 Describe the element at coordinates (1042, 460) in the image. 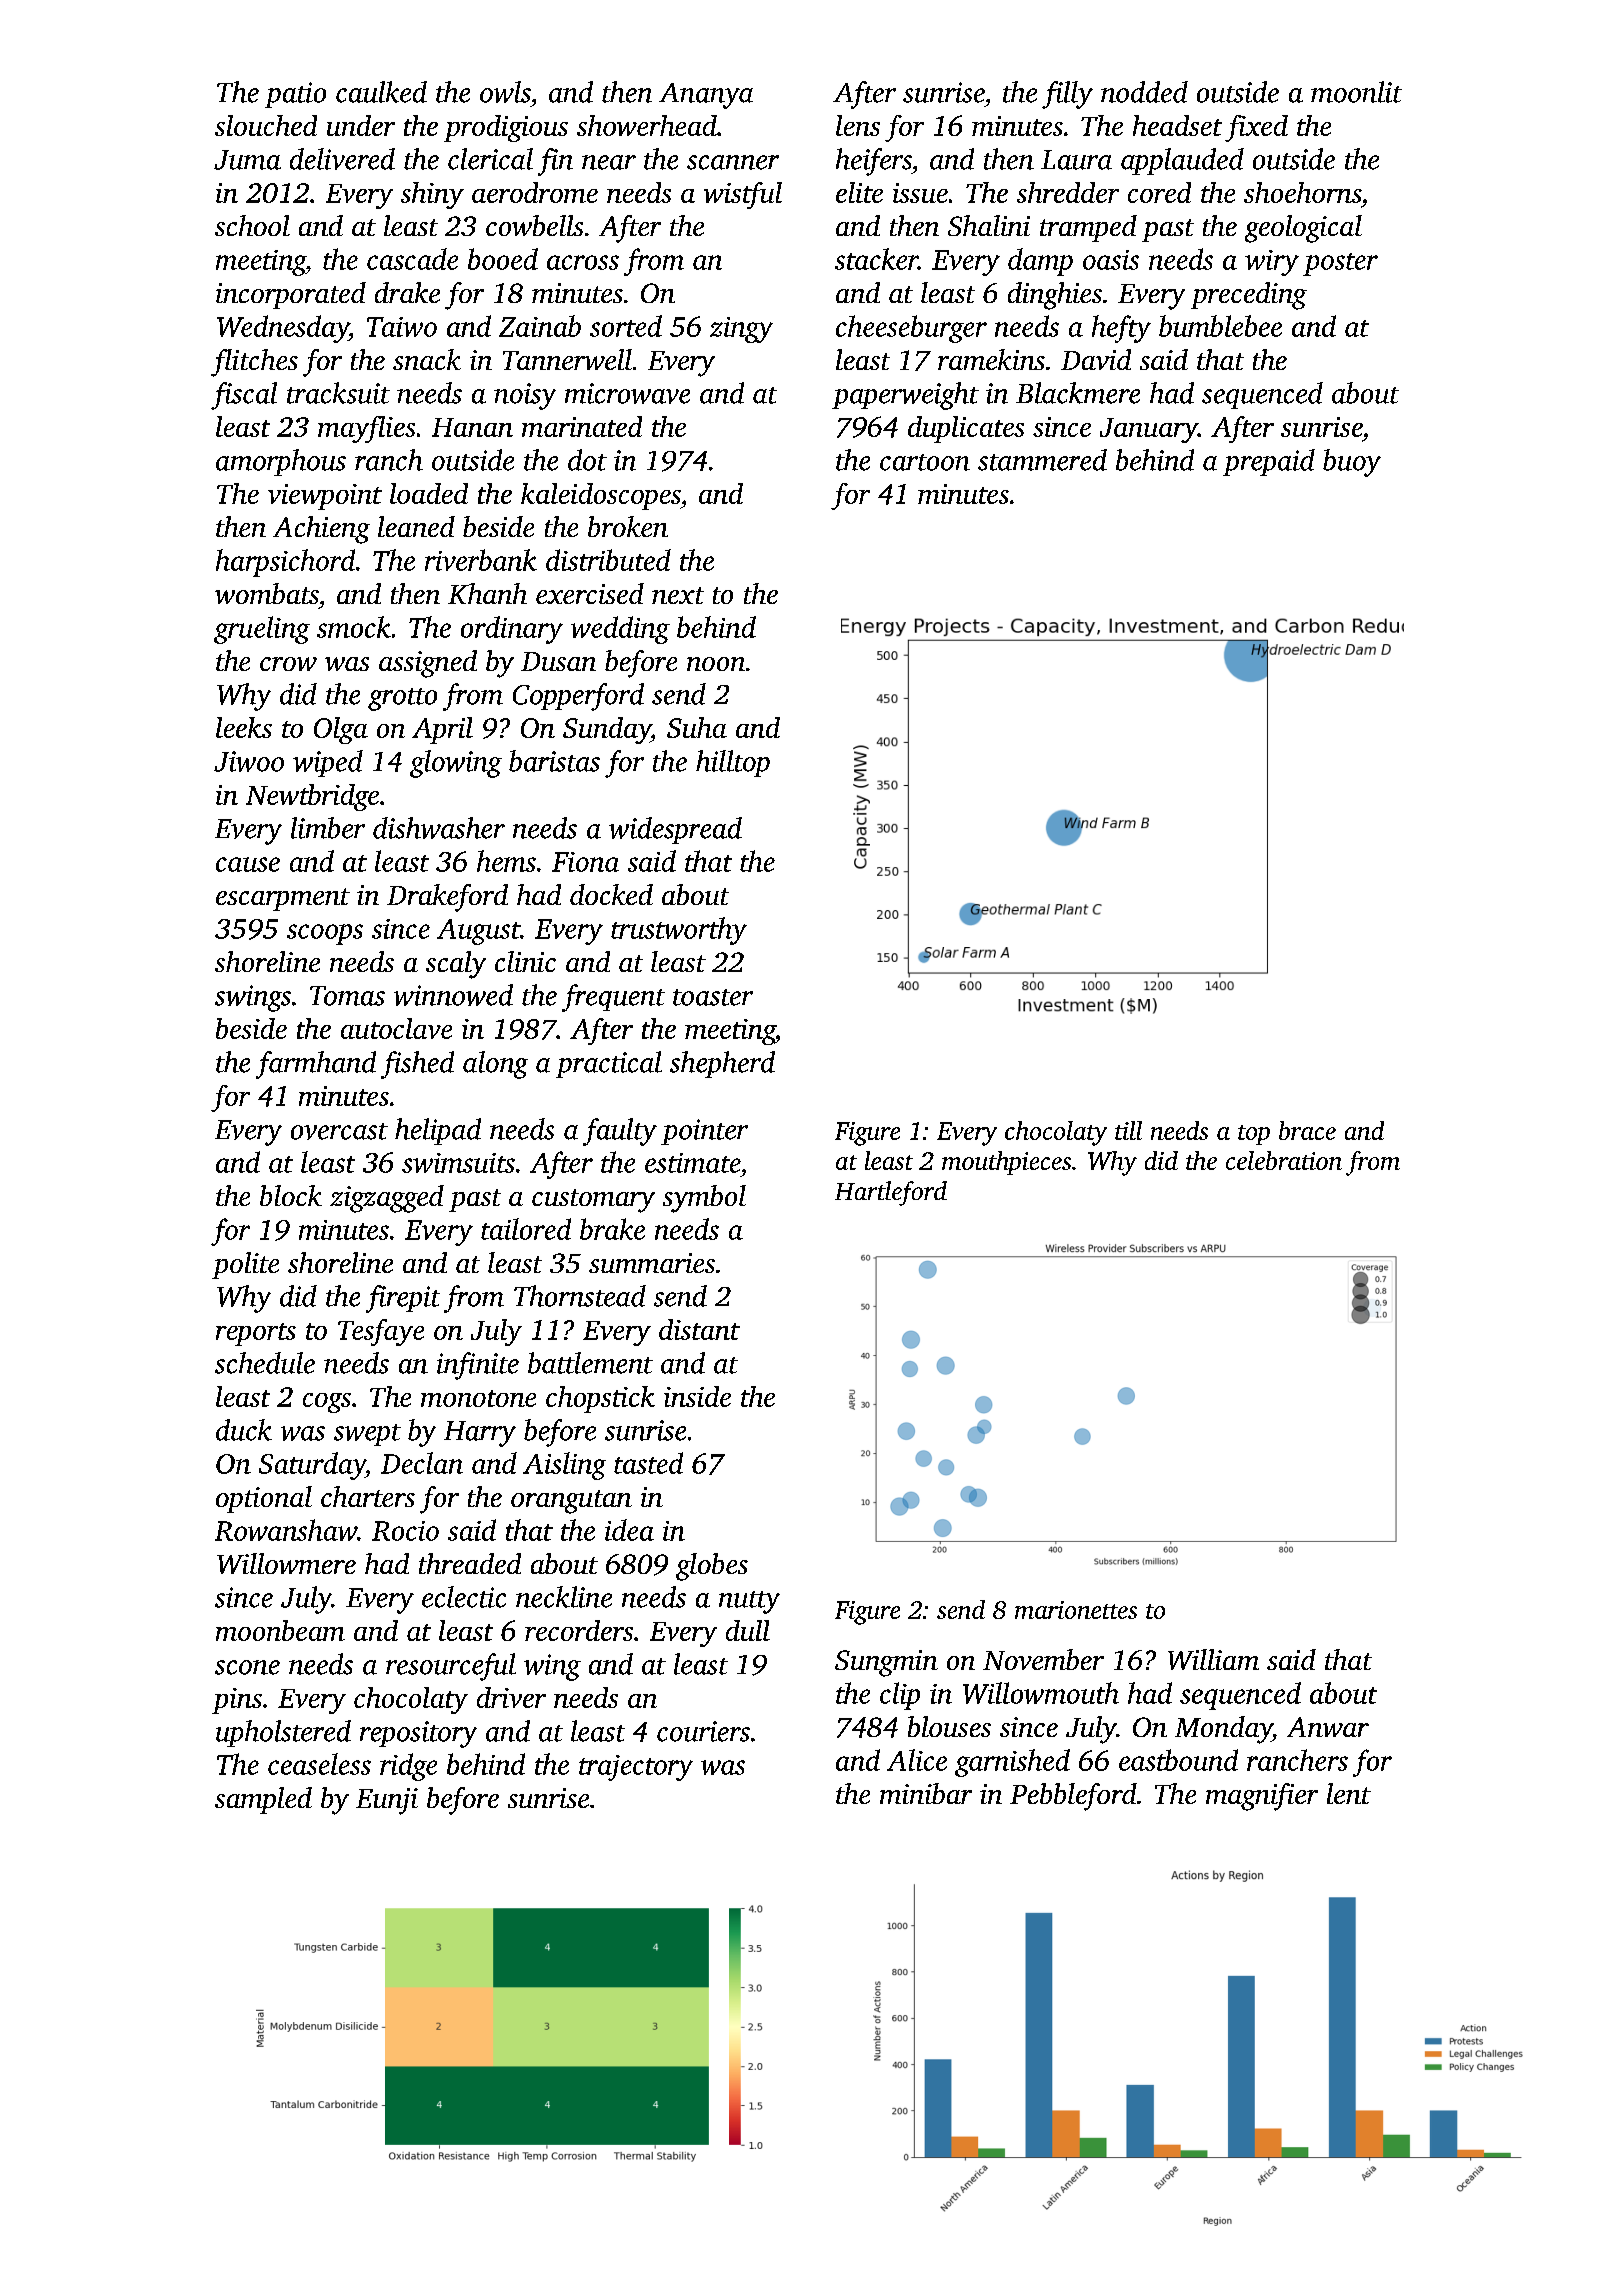

I see `stammered` at that location.
